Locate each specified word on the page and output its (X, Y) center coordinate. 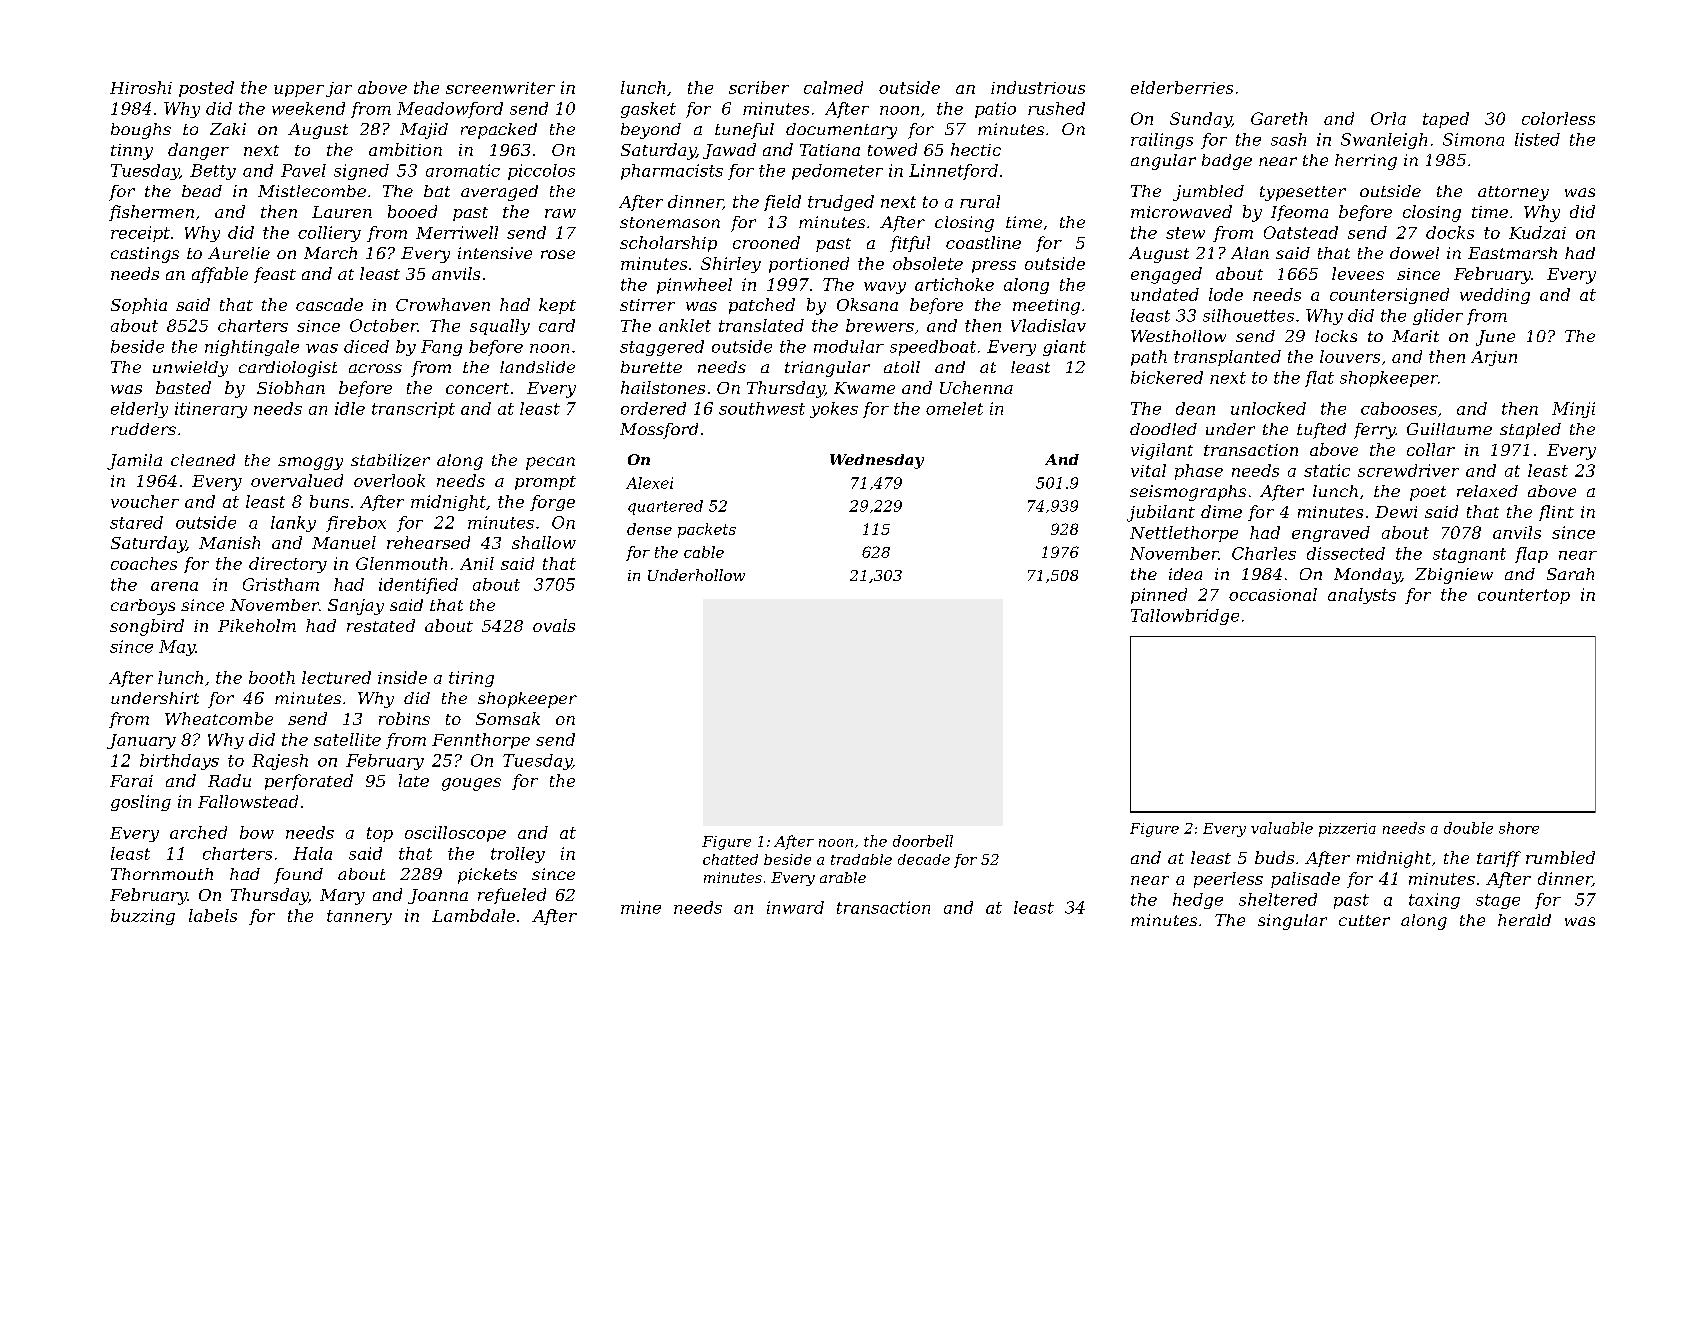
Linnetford (953, 172)
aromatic (463, 170)
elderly (139, 410)
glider (1438, 317)
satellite (347, 739)
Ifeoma (1299, 213)
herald (1524, 920)
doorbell (923, 841)
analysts (1362, 596)
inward (795, 907)
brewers (880, 325)
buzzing (143, 917)
